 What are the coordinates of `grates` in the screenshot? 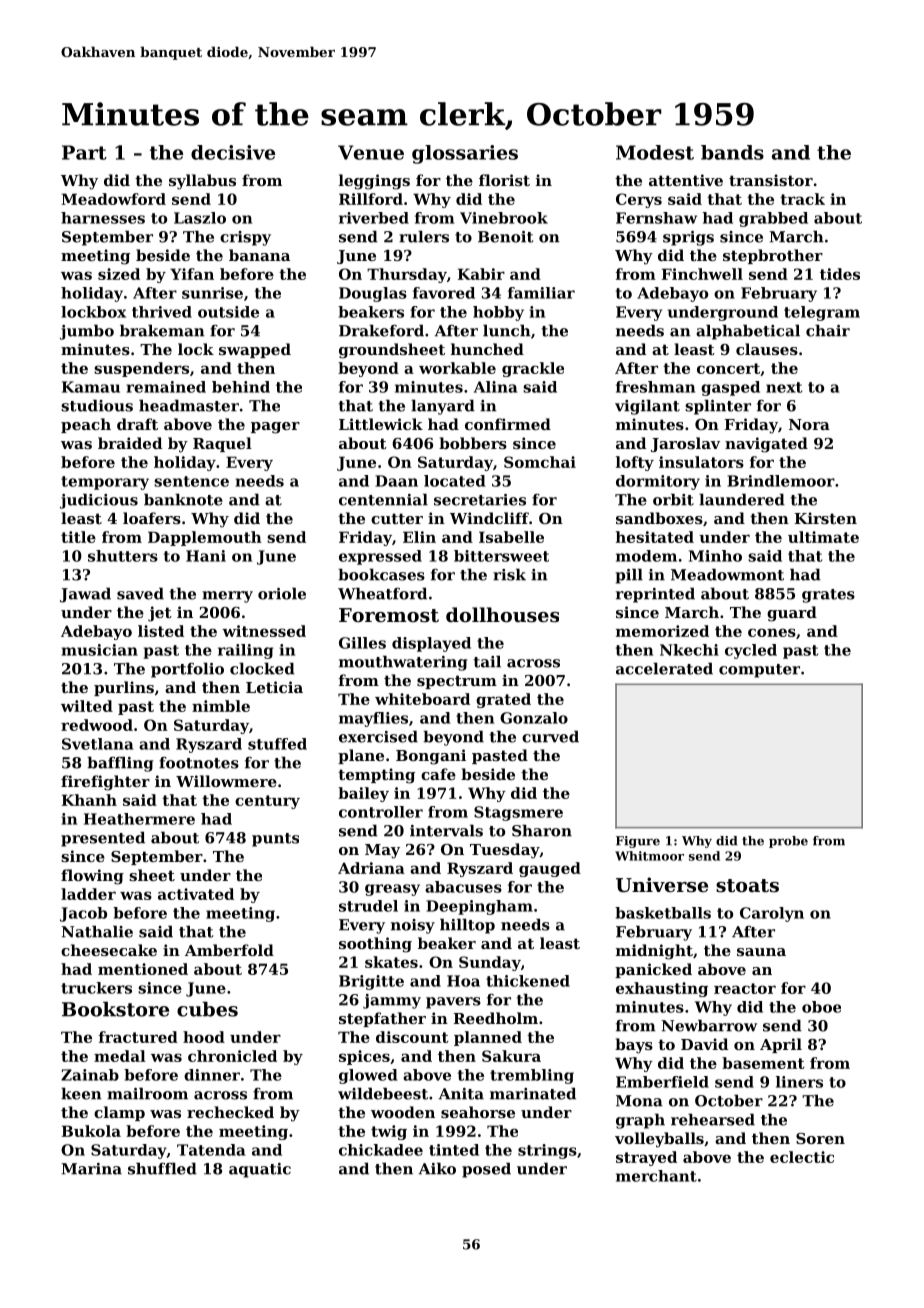 It's located at (828, 596).
